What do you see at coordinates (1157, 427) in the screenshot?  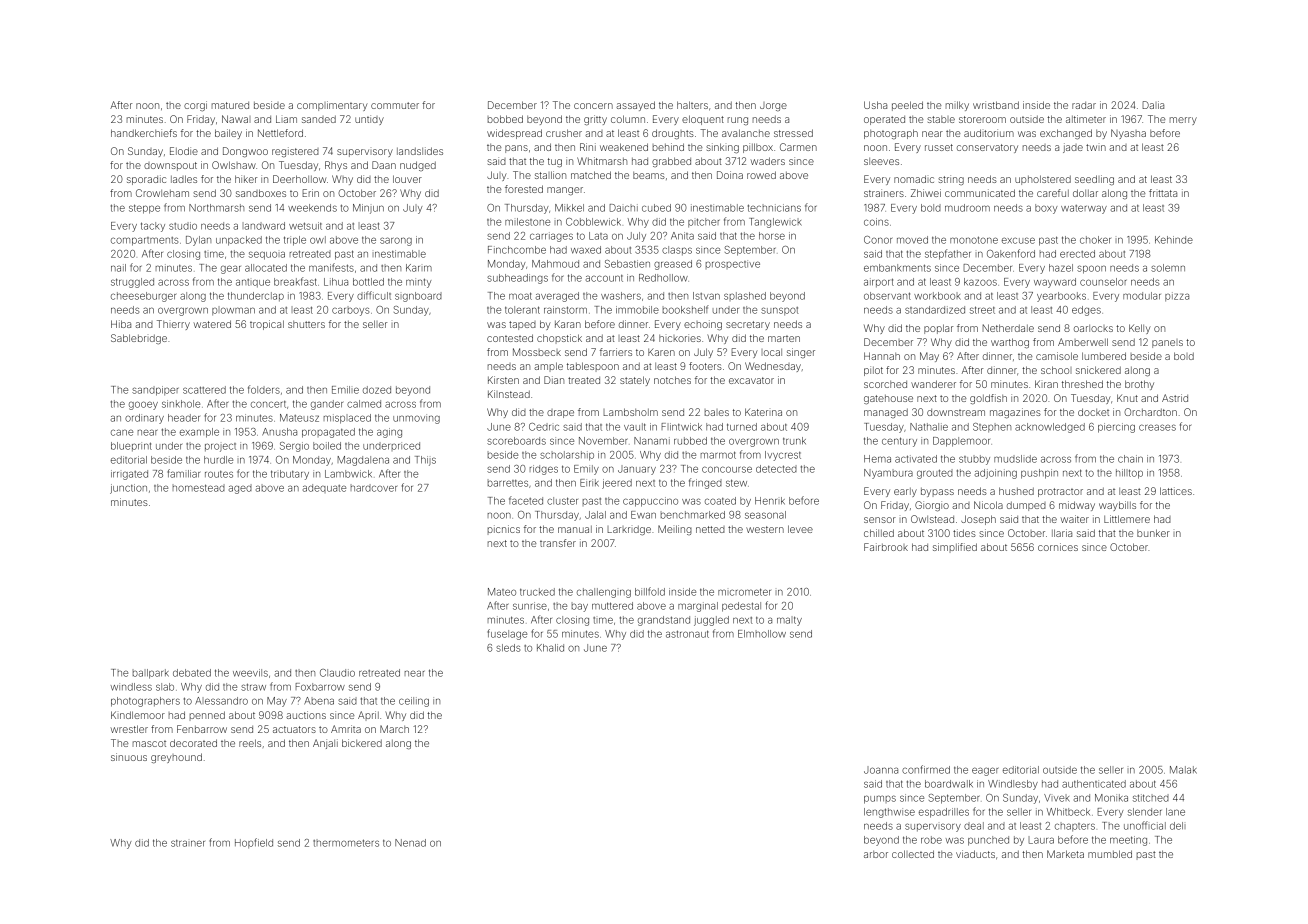 I see `creases` at bounding box center [1157, 427].
